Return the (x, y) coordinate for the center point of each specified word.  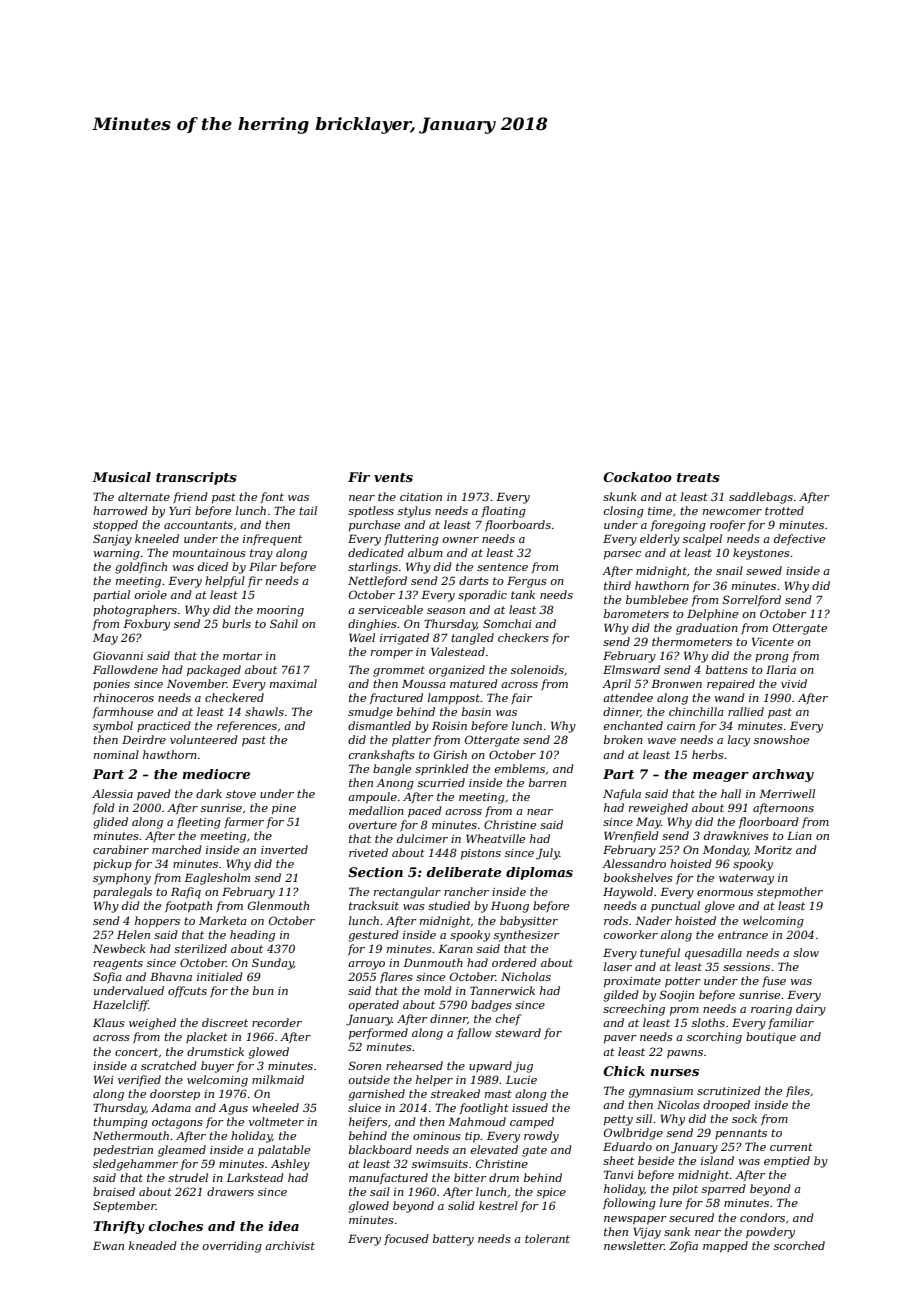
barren (547, 782)
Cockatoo (637, 477)
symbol (113, 727)
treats (698, 477)
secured (691, 1217)
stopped (115, 526)
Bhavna (171, 976)
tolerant (547, 1238)
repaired (731, 685)
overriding (232, 1247)
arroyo (366, 965)
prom (684, 1011)
